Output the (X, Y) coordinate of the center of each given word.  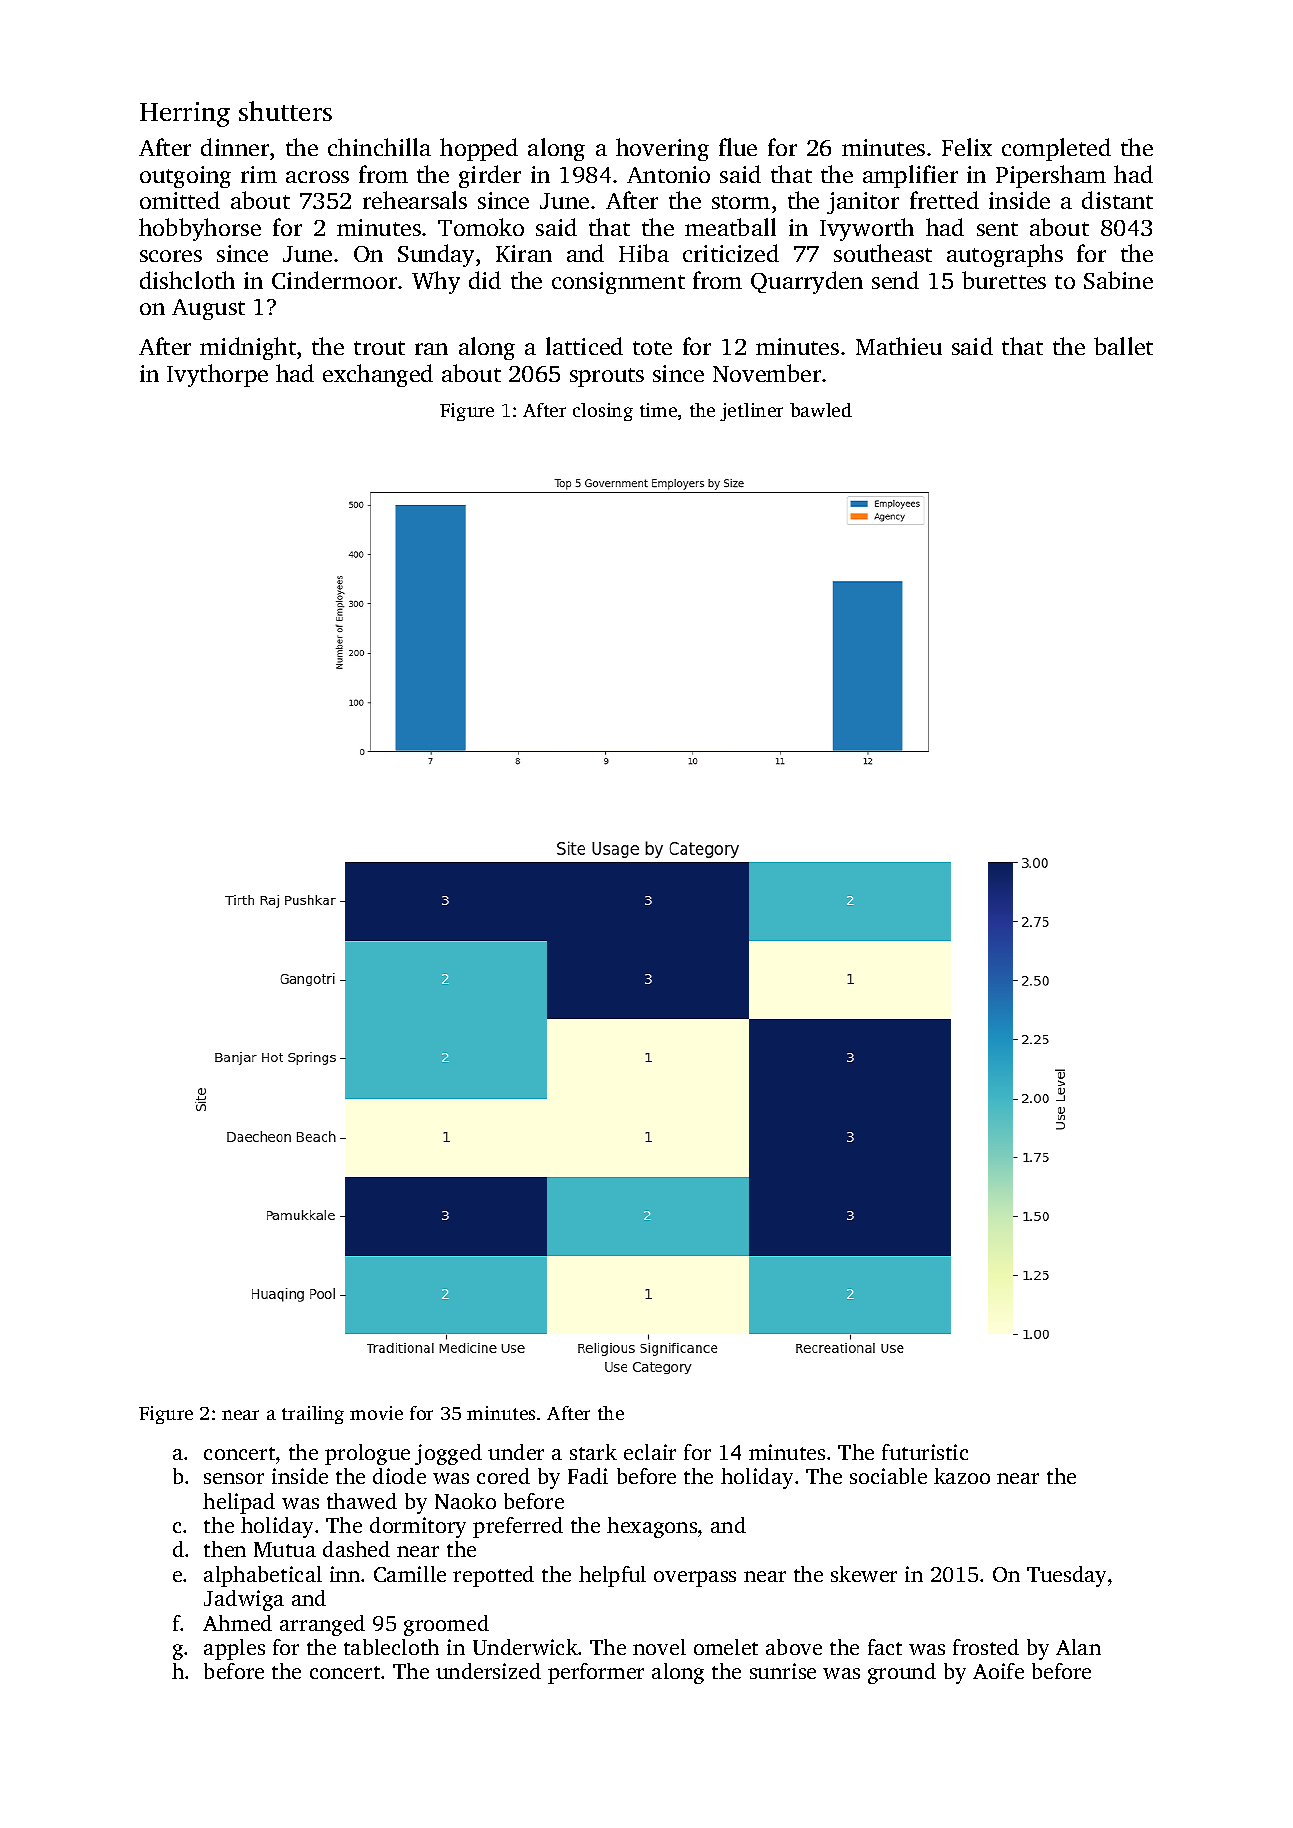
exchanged (378, 375)
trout (379, 348)
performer (596, 1673)
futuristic (925, 1452)
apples (234, 1649)
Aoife (998, 1671)
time (658, 410)
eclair (650, 1452)
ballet (1123, 346)
